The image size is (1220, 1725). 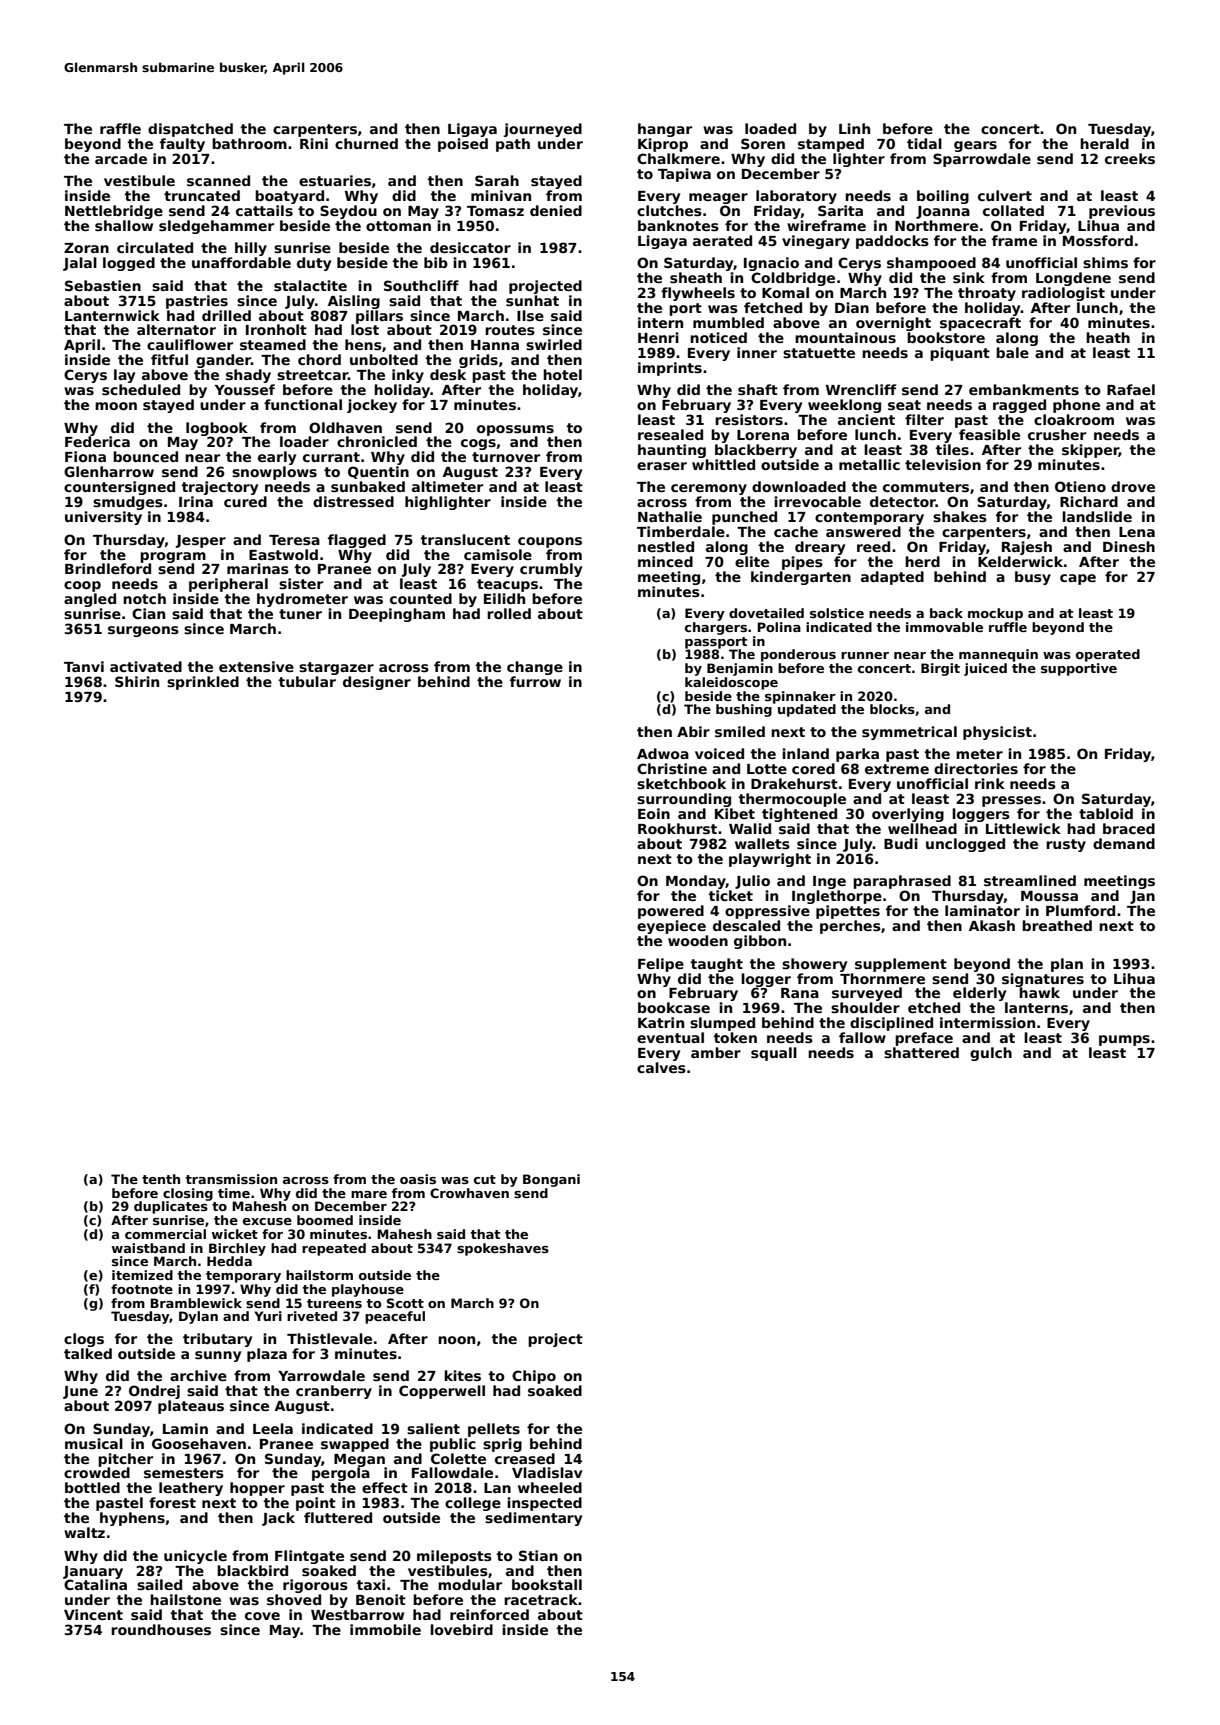 What do you see at coordinates (90, 600) in the screenshot?
I see `angled` at bounding box center [90, 600].
